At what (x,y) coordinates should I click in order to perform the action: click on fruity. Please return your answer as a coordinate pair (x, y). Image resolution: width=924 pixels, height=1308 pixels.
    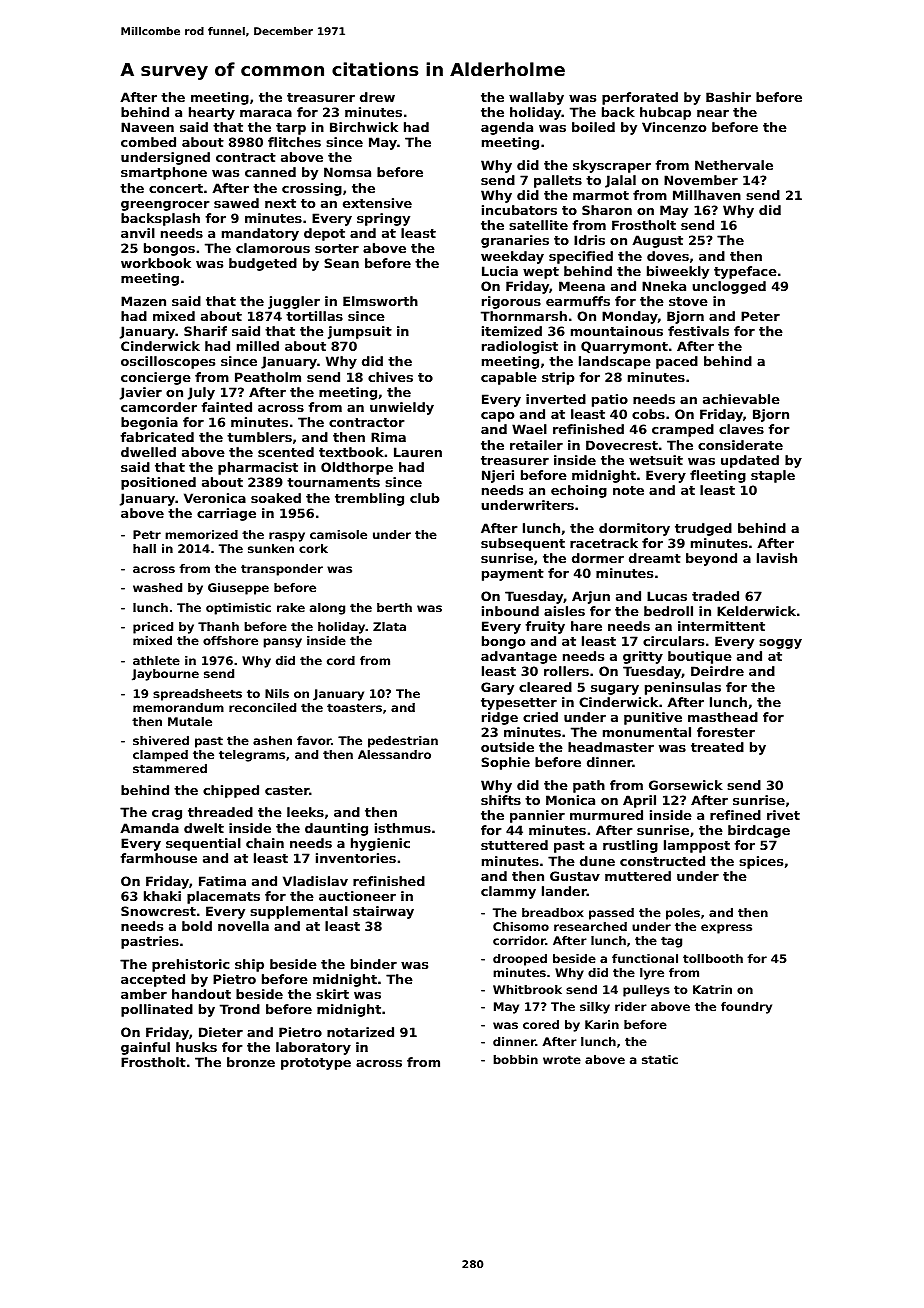
    Looking at the image, I should click on (545, 627).
